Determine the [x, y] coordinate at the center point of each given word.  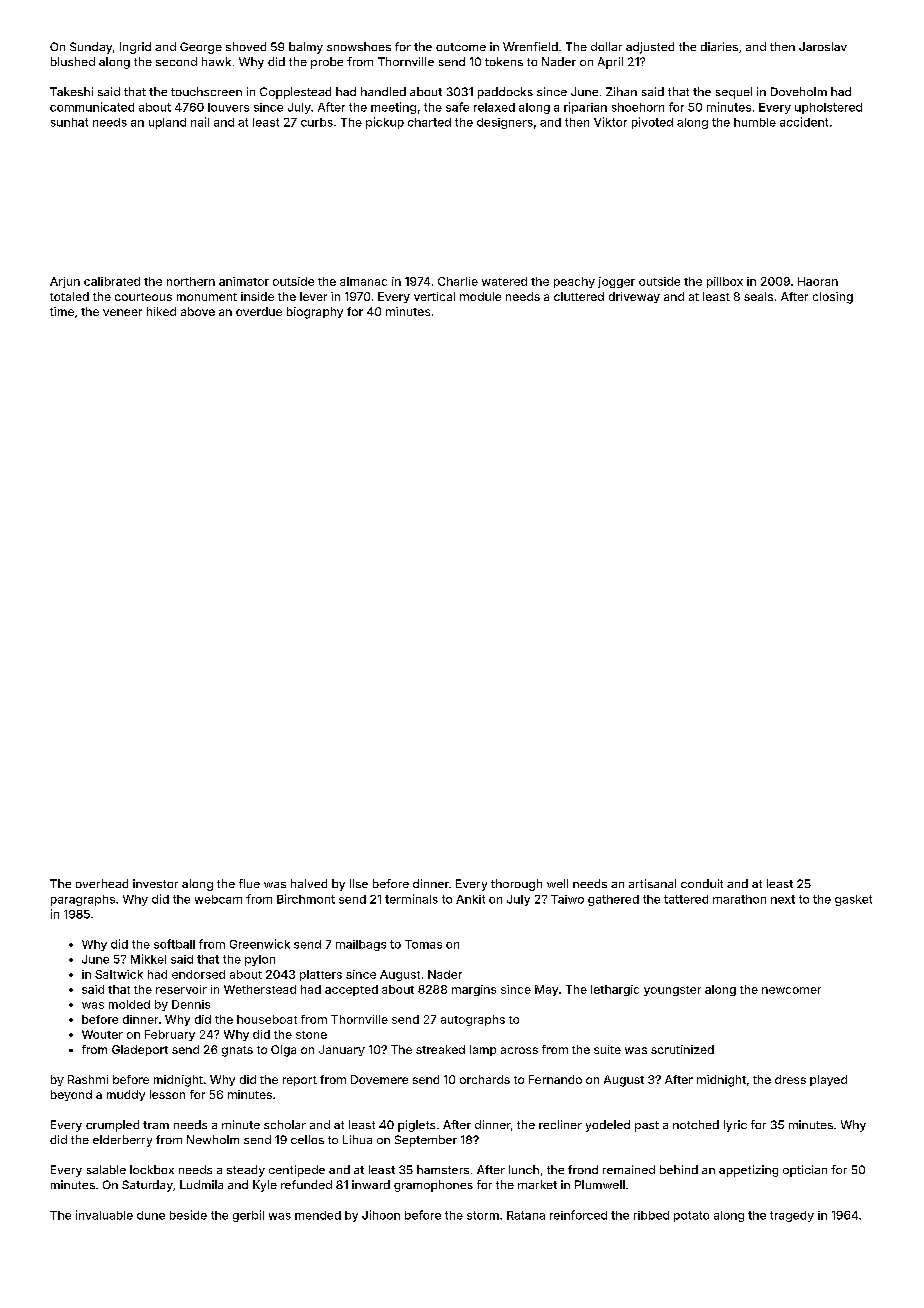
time [62, 311]
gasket [853, 900]
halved [309, 883]
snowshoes [359, 46]
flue [249, 883]
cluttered [579, 296]
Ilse [359, 883]
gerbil [248, 1216]
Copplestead [295, 93]
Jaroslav [823, 46]
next [783, 899]
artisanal [652, 883]
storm [483, 1215]
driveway [634, 297]
